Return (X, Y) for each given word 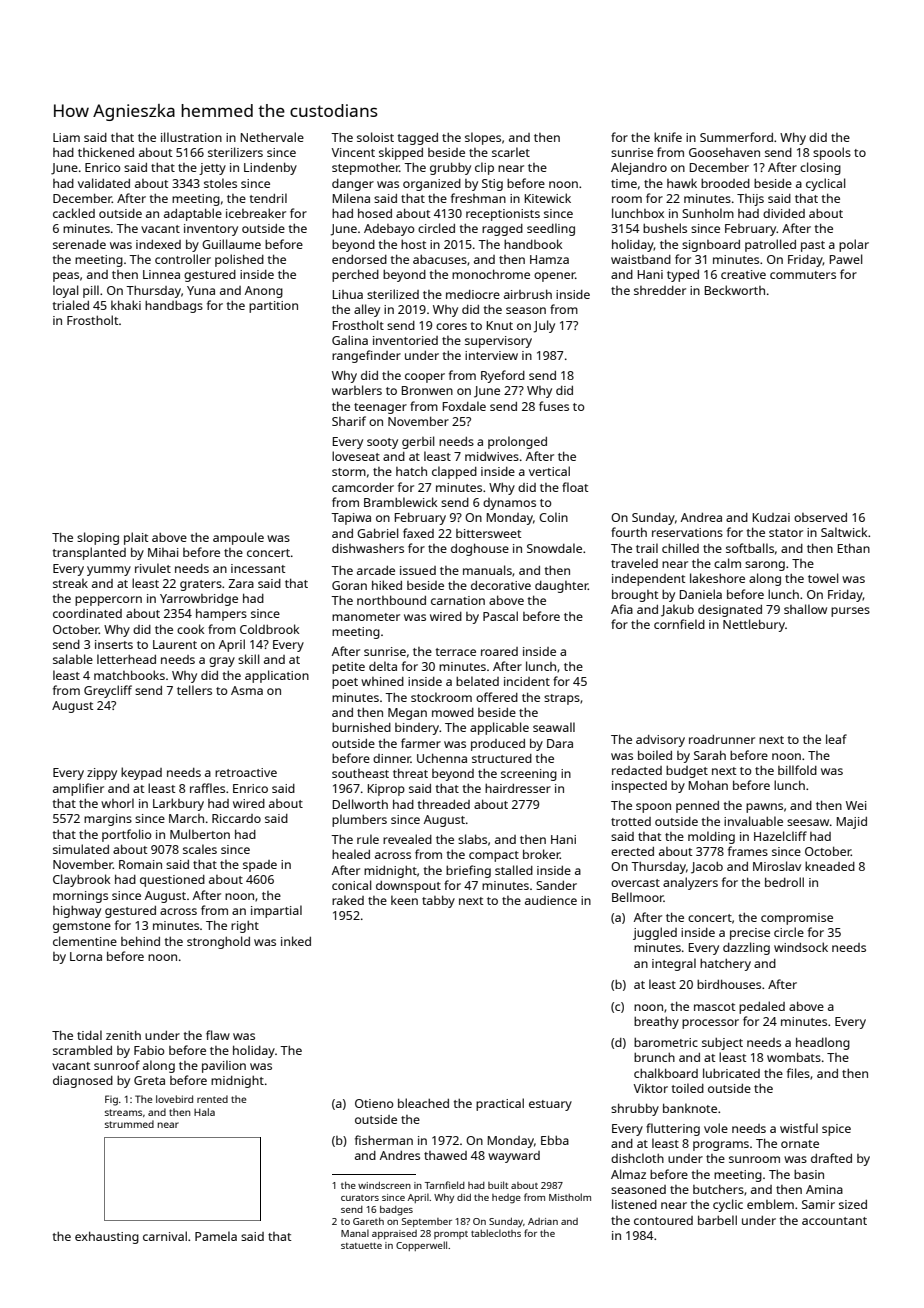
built (498, 1185)
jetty (212, 169)
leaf (836, 739)
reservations (687, 532)
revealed (407, 839)
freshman (478, 198)
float (575, 487)
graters (201, 585)
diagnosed (83, 1082)
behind (140, 941)
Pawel (846, 259)
